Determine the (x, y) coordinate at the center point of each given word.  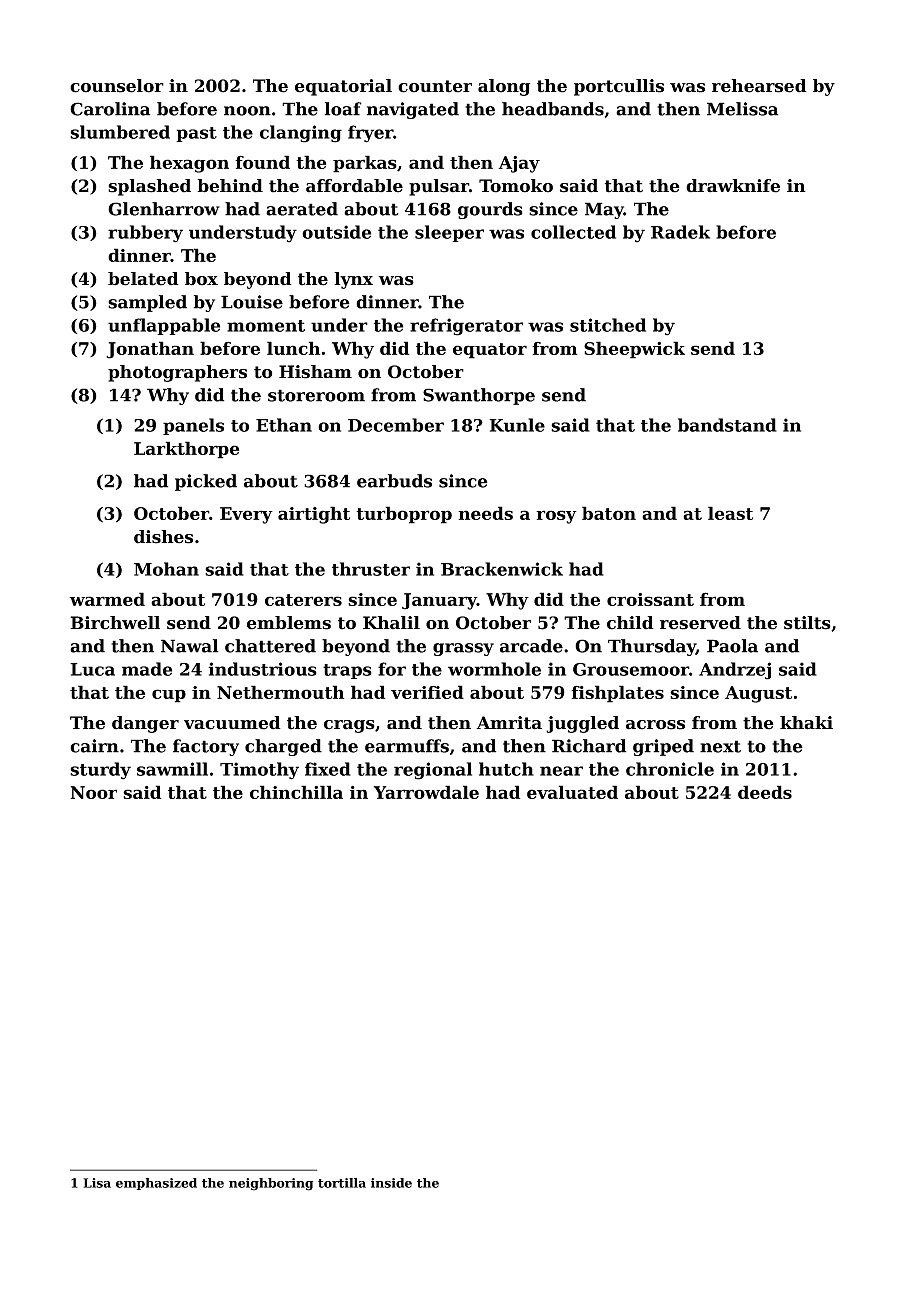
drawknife (733, 186)
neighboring (271, 1184)
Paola (732, 646)
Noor (94, 792)
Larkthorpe (186, 450)
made (147, 669)
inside (391, 1183)
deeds (765, 792)
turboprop (404, 515)
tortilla (342, 1183)
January (439, 601)
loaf (343, 109)
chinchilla (296, 792)
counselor (117, 86)
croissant (650, 599)
